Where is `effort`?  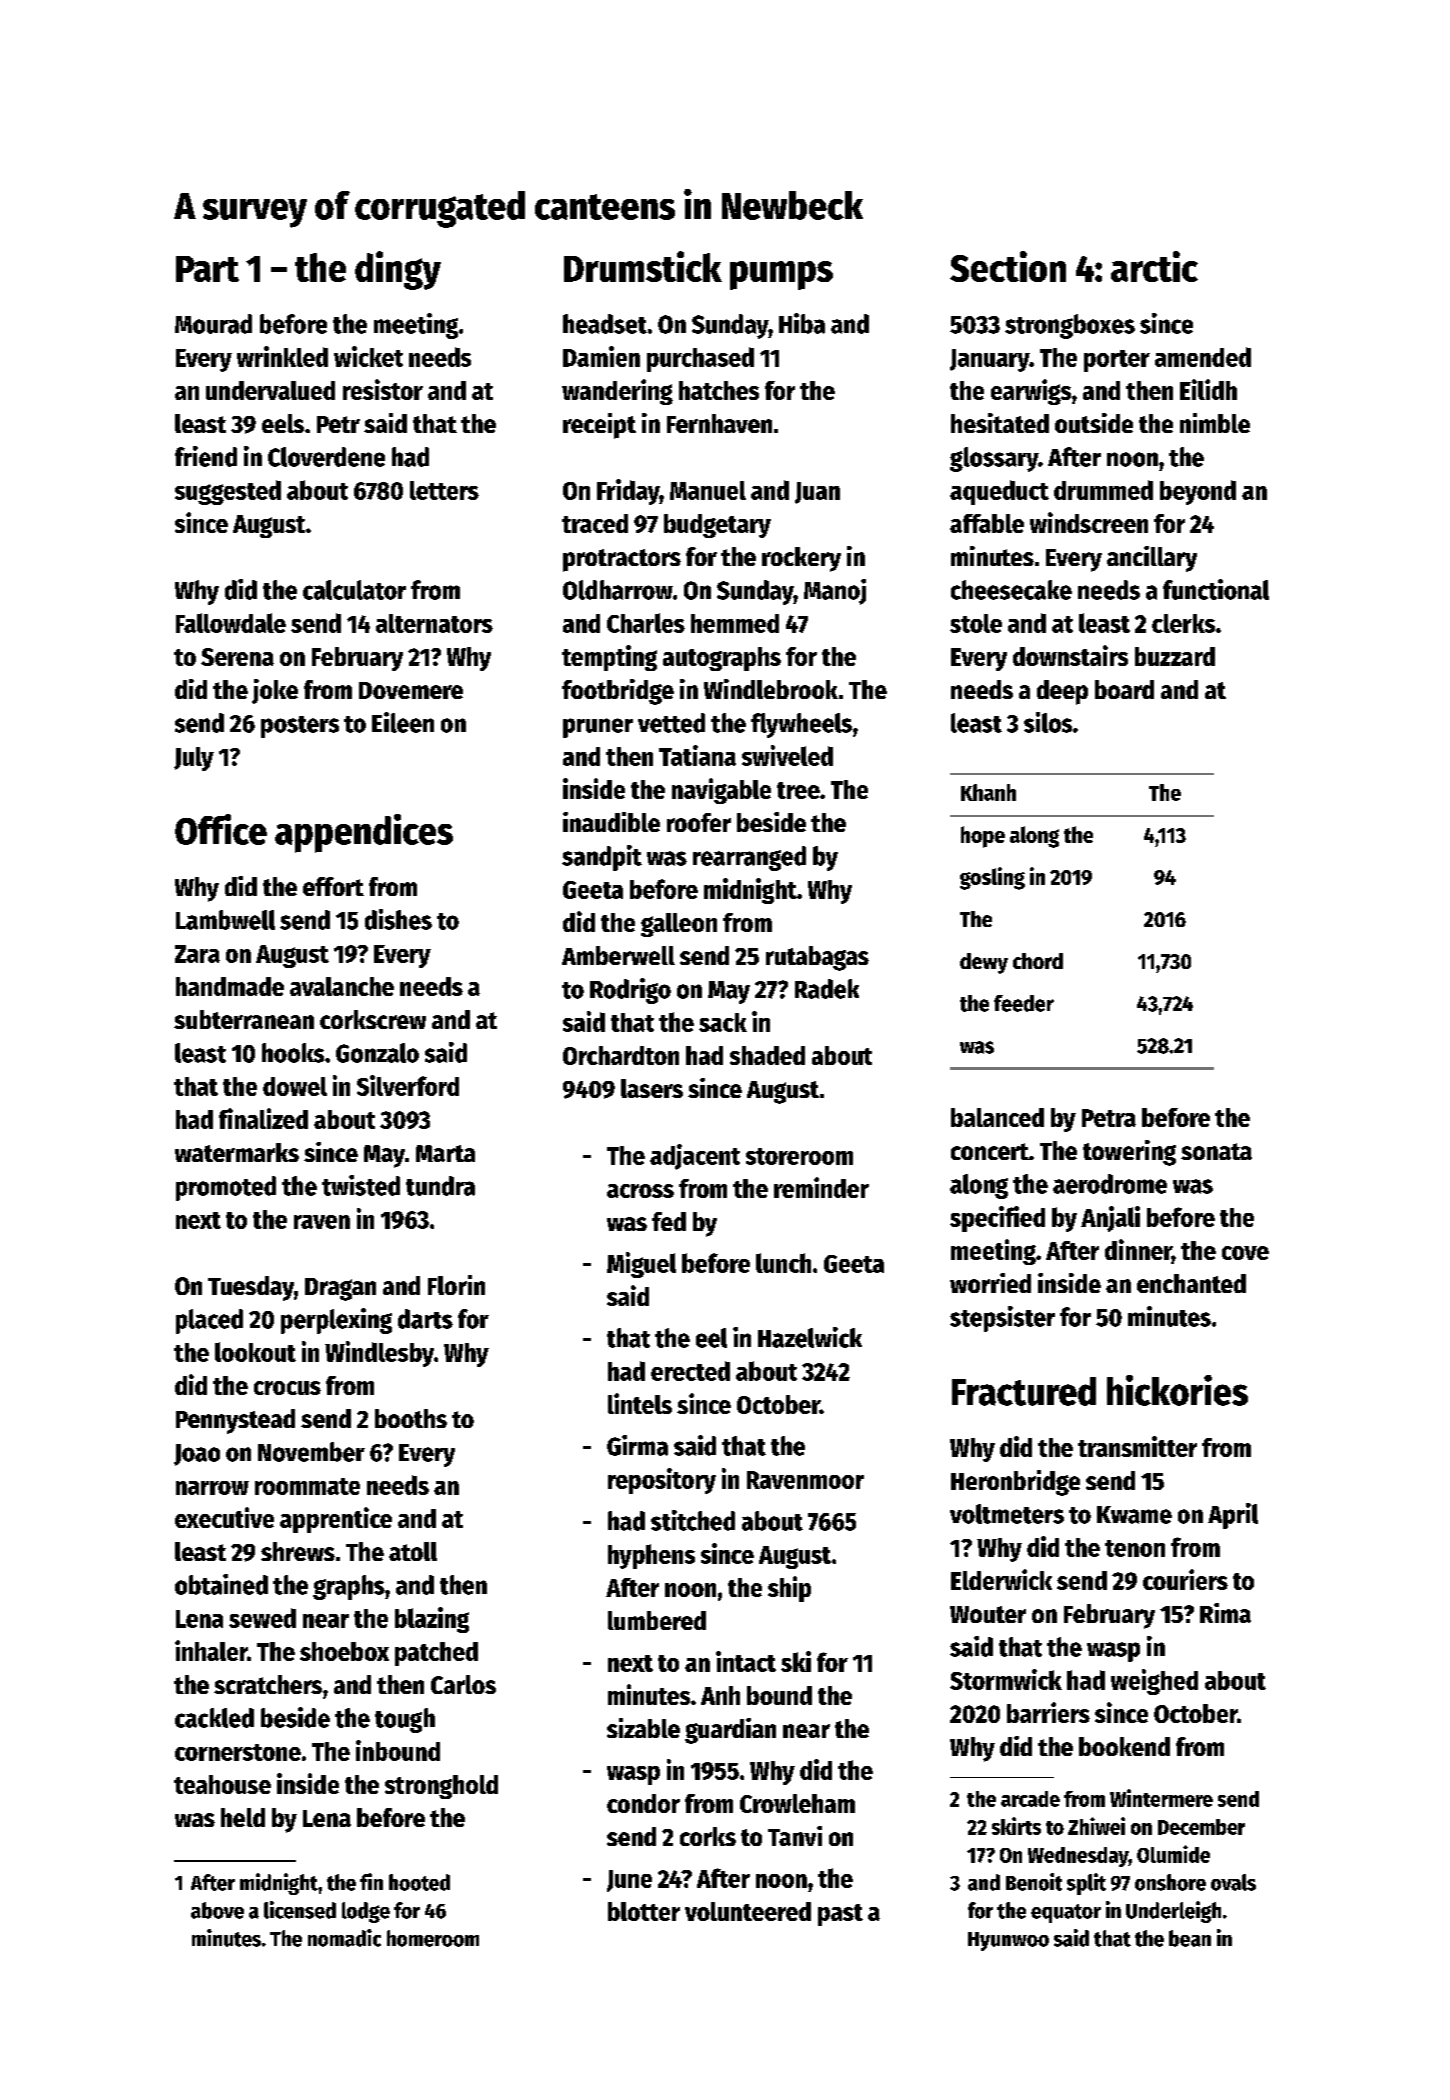
effort is located at coordinates (333, 886).
